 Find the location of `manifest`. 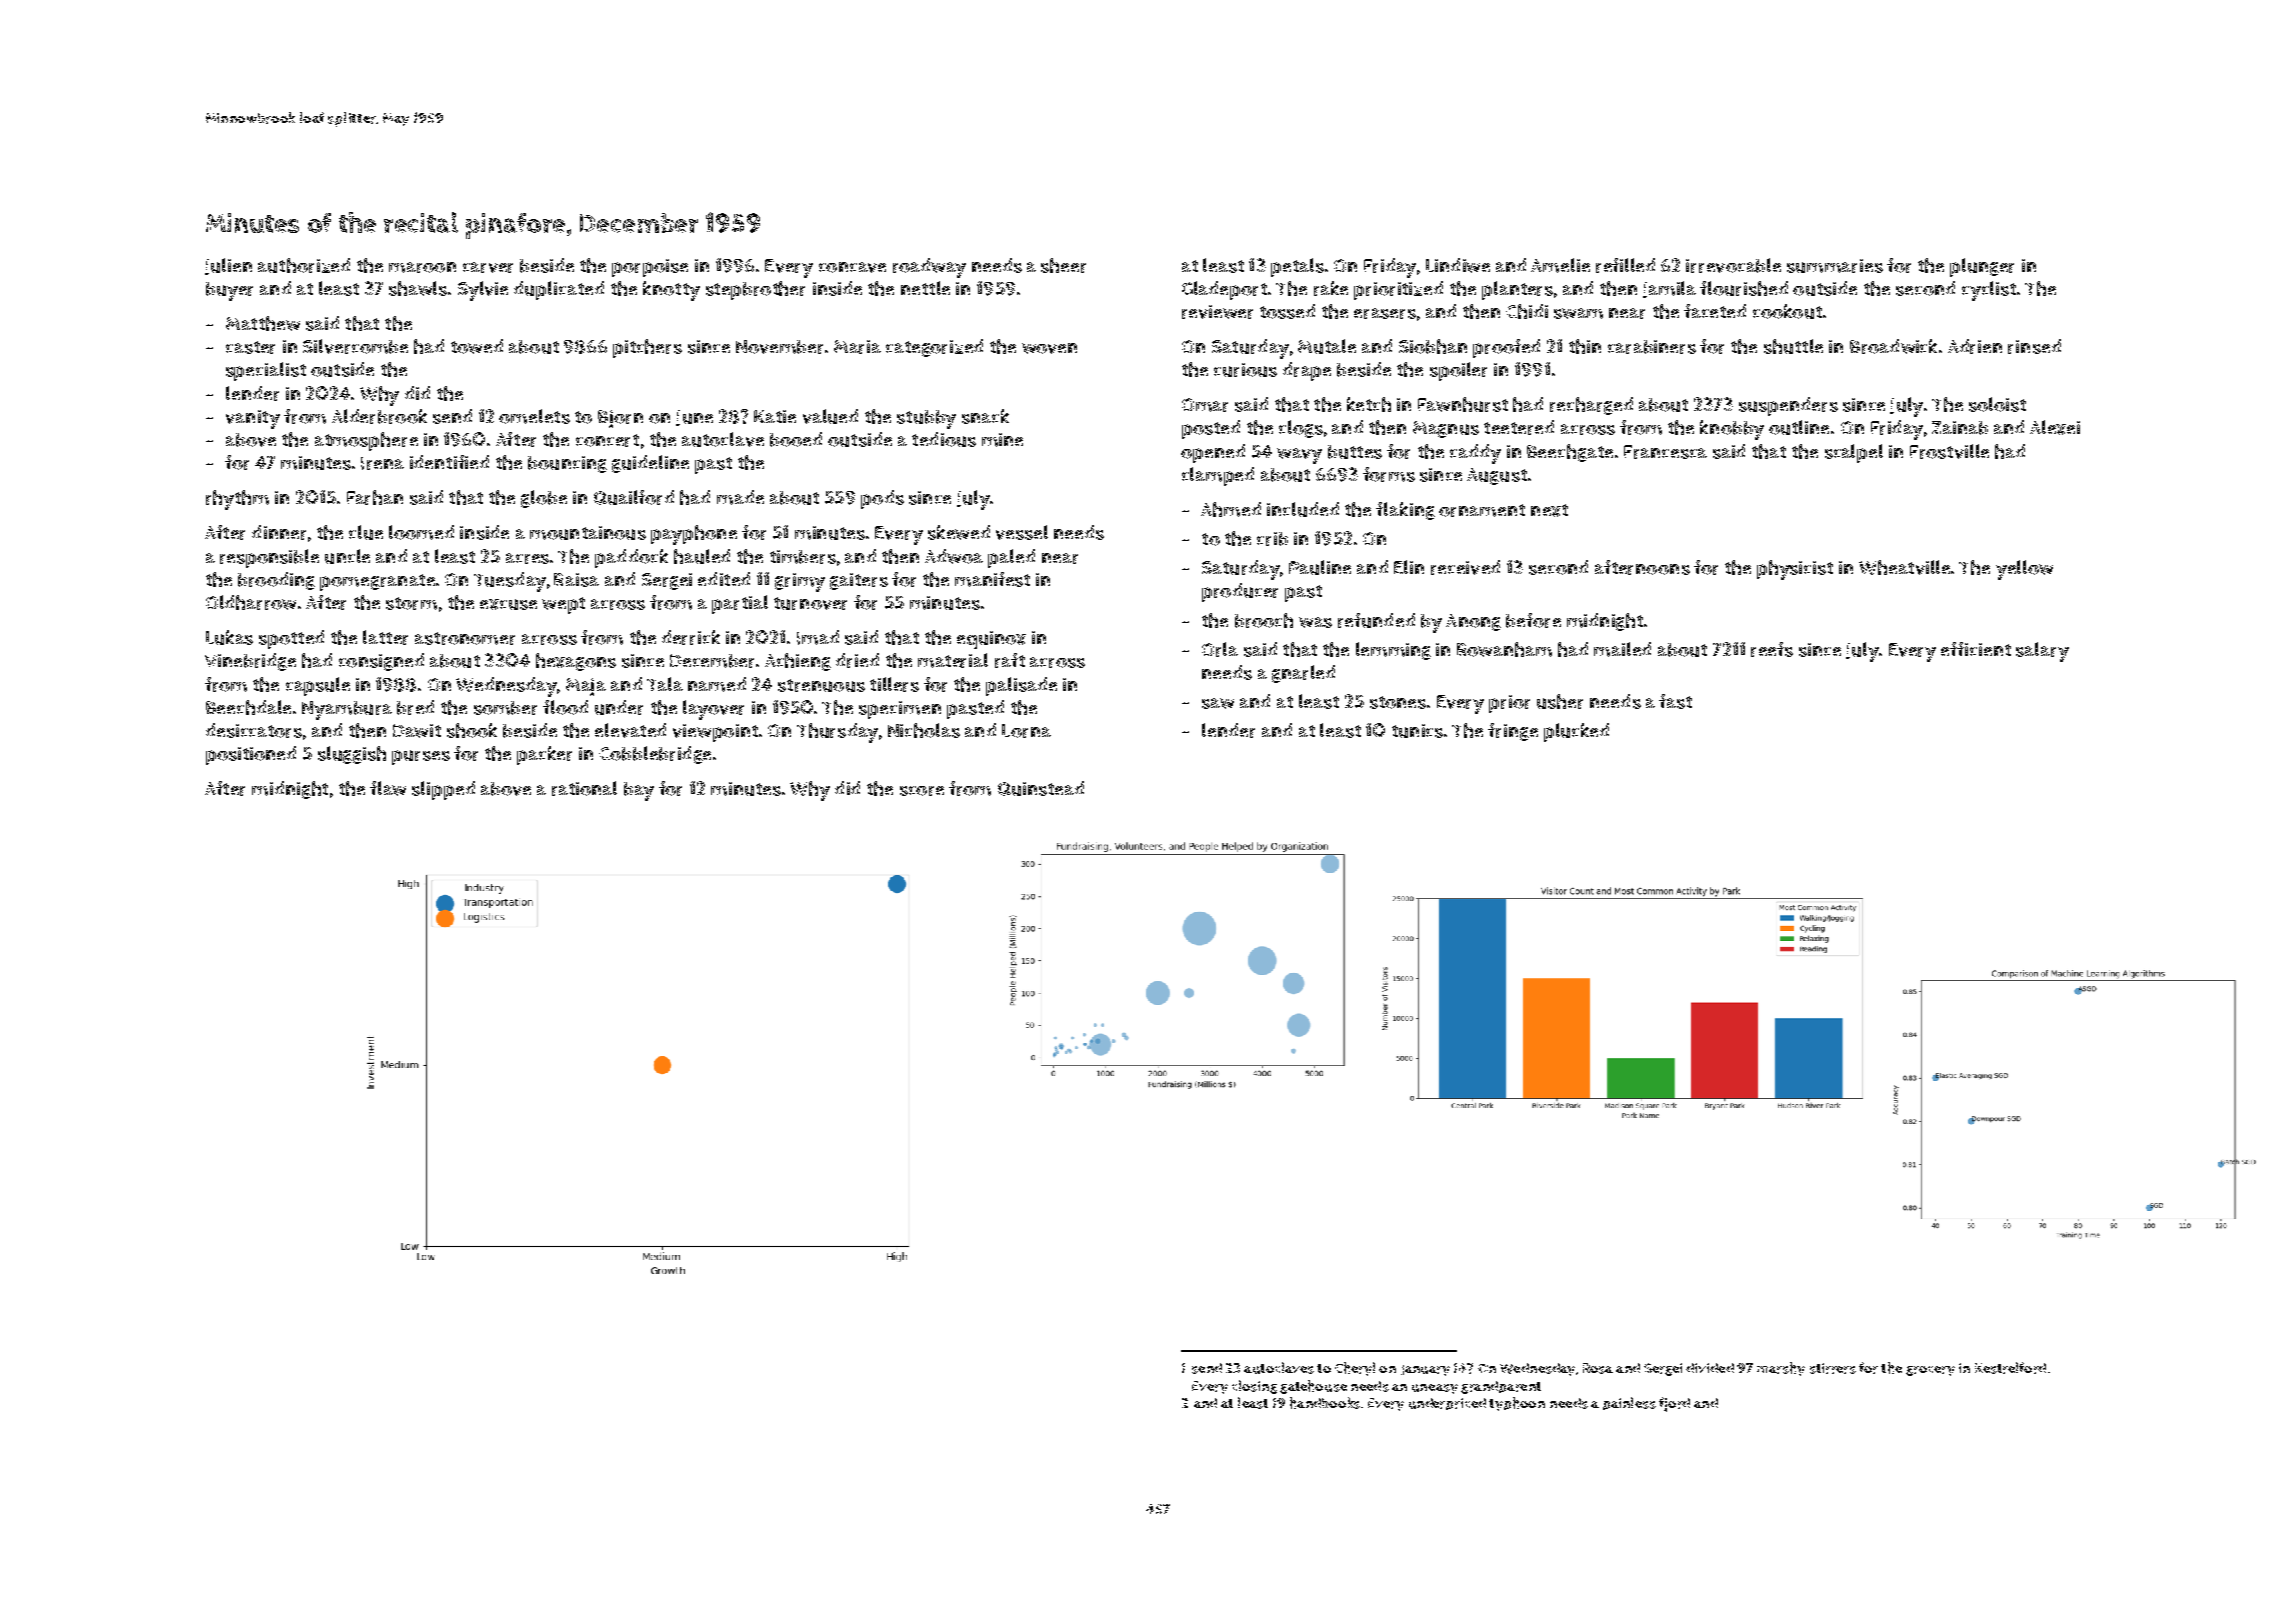

manifest is located at coordinates (992, 579).
